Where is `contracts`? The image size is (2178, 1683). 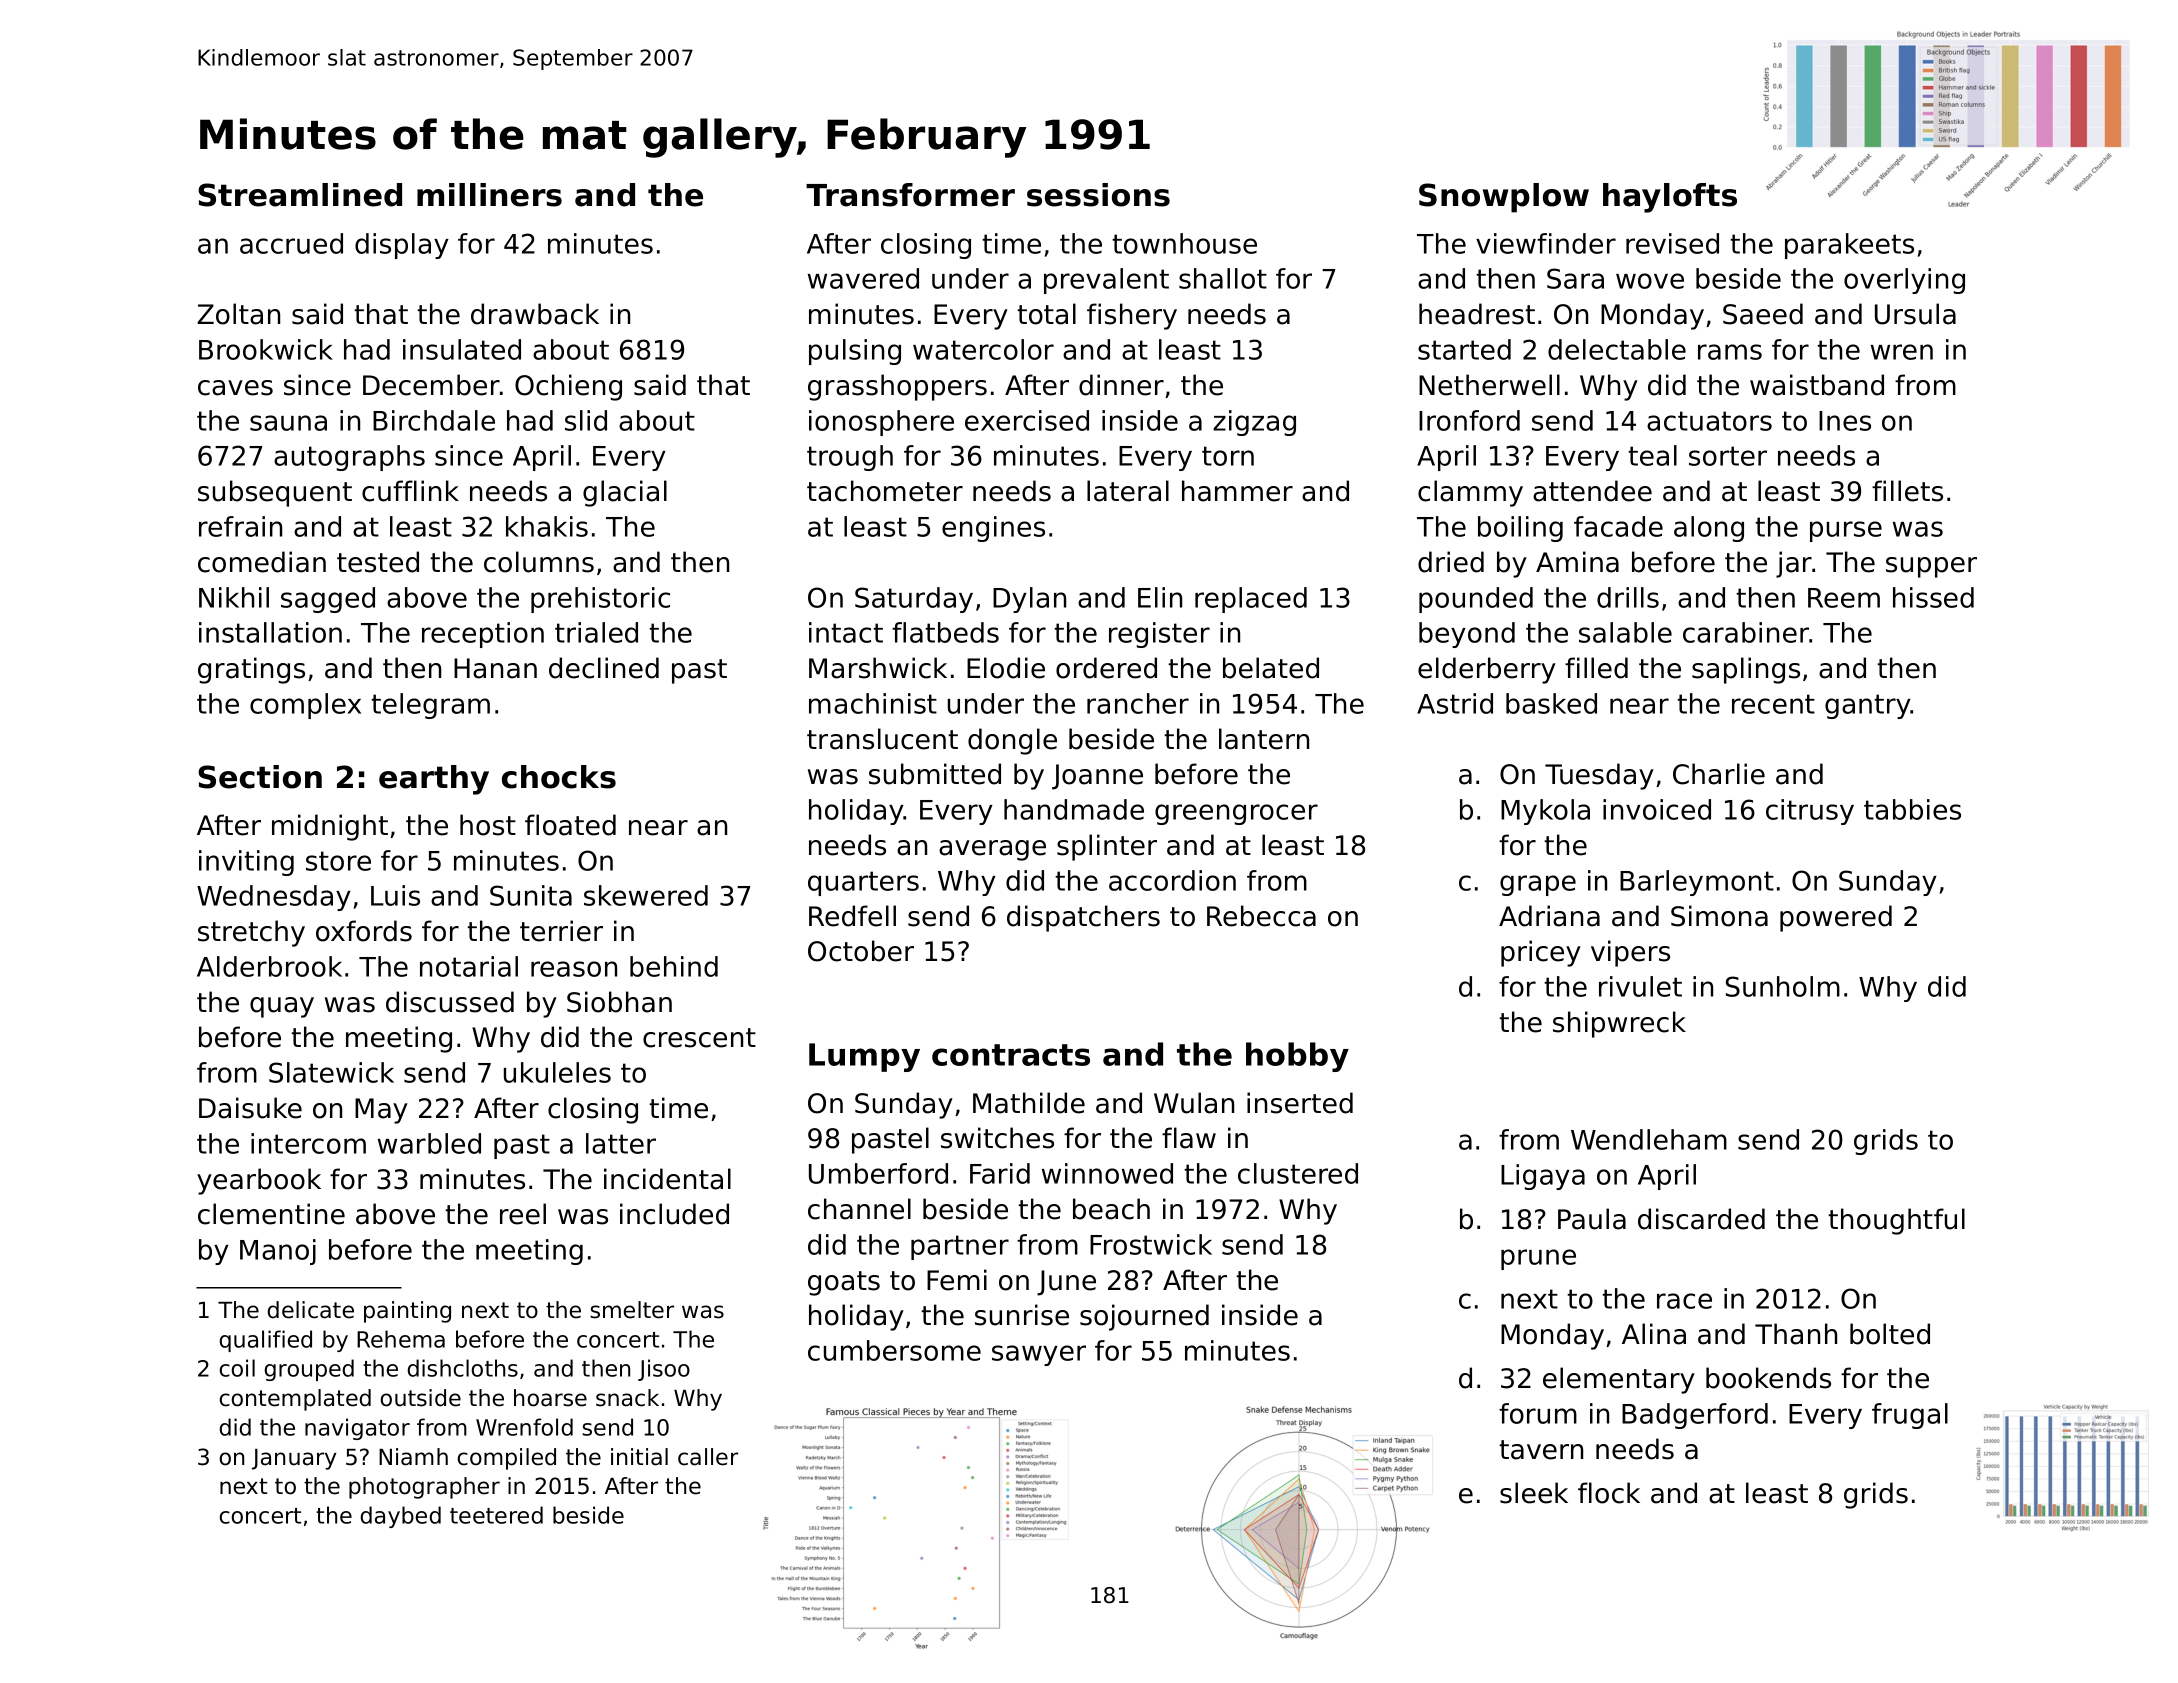 contracts is located at coordinates (1011, 1055).
